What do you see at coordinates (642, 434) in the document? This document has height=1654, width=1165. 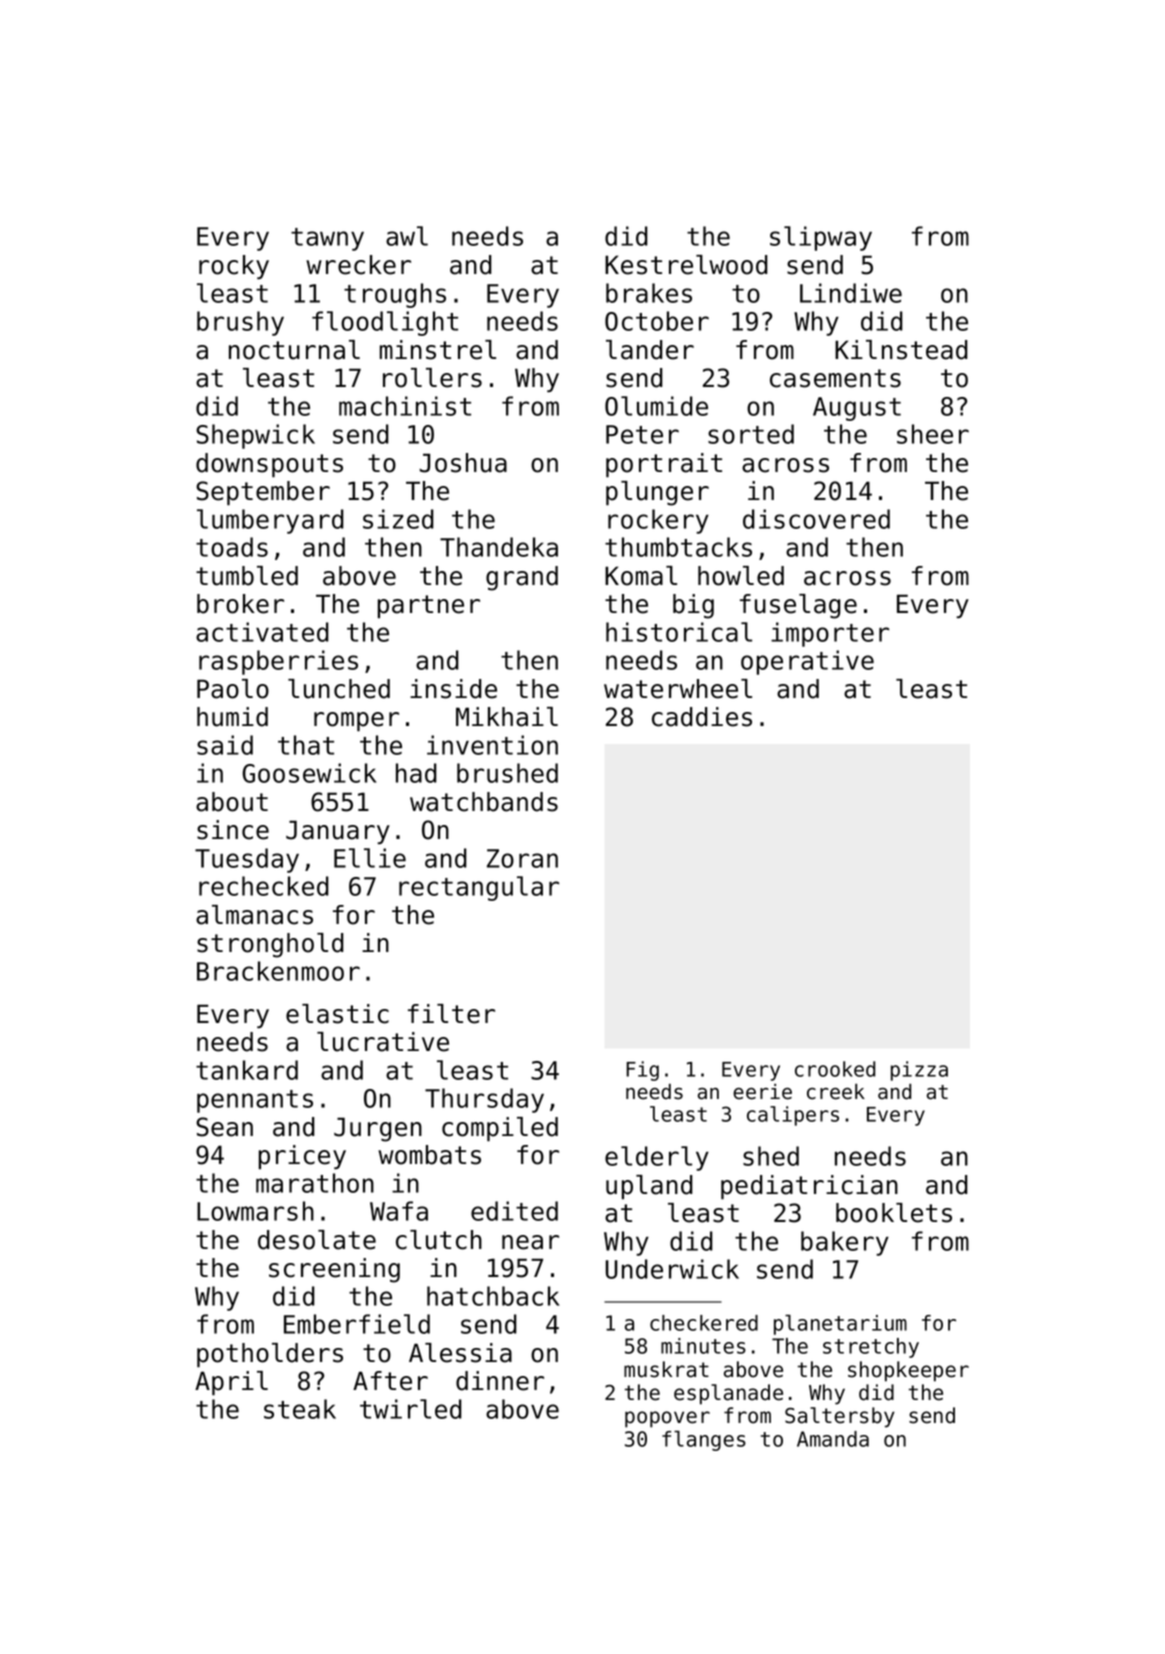 I see `Peter` at bounding box center [642, 434].
